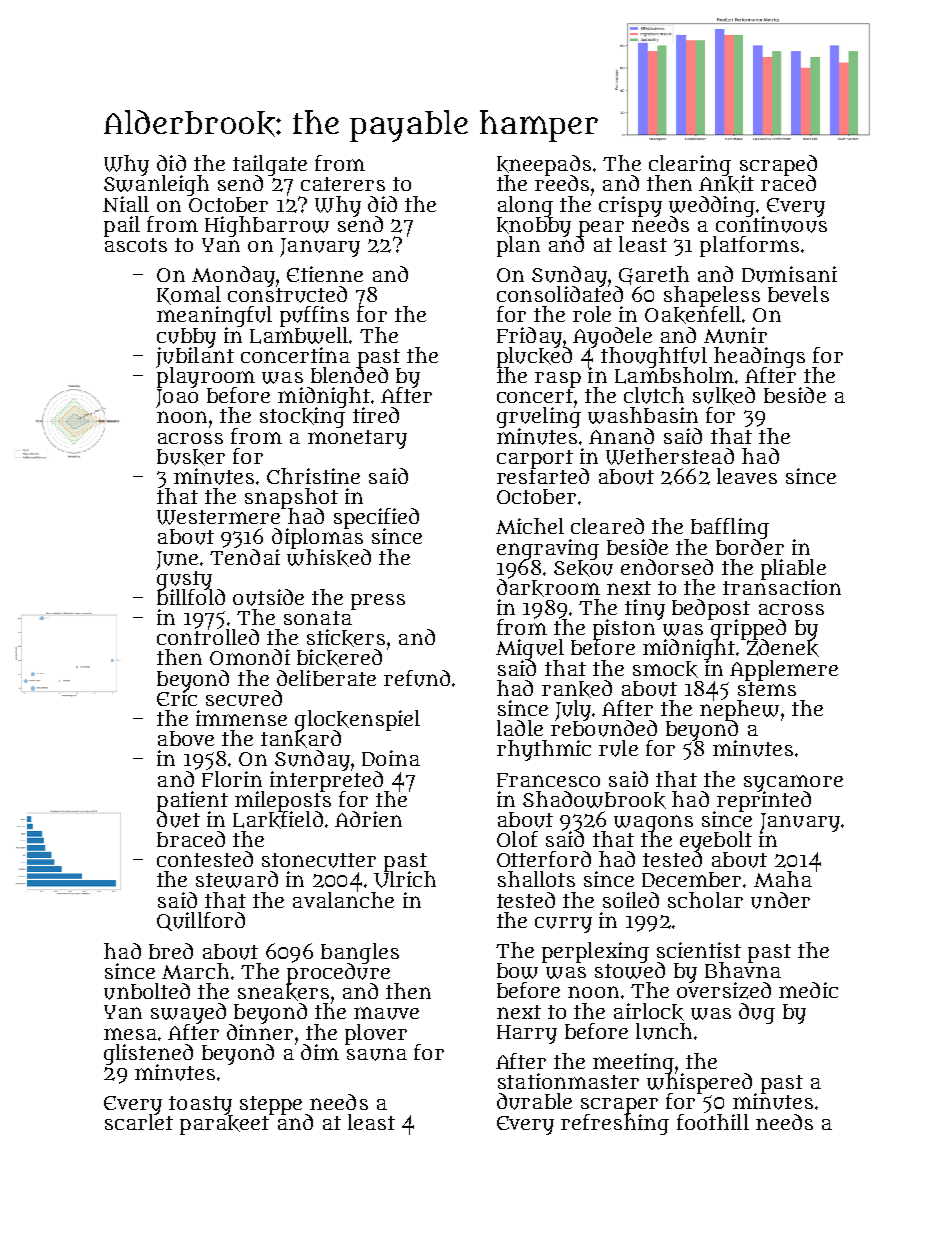 This image has height=1233, width=952. I want to click on Niall, so click(126, 204).
